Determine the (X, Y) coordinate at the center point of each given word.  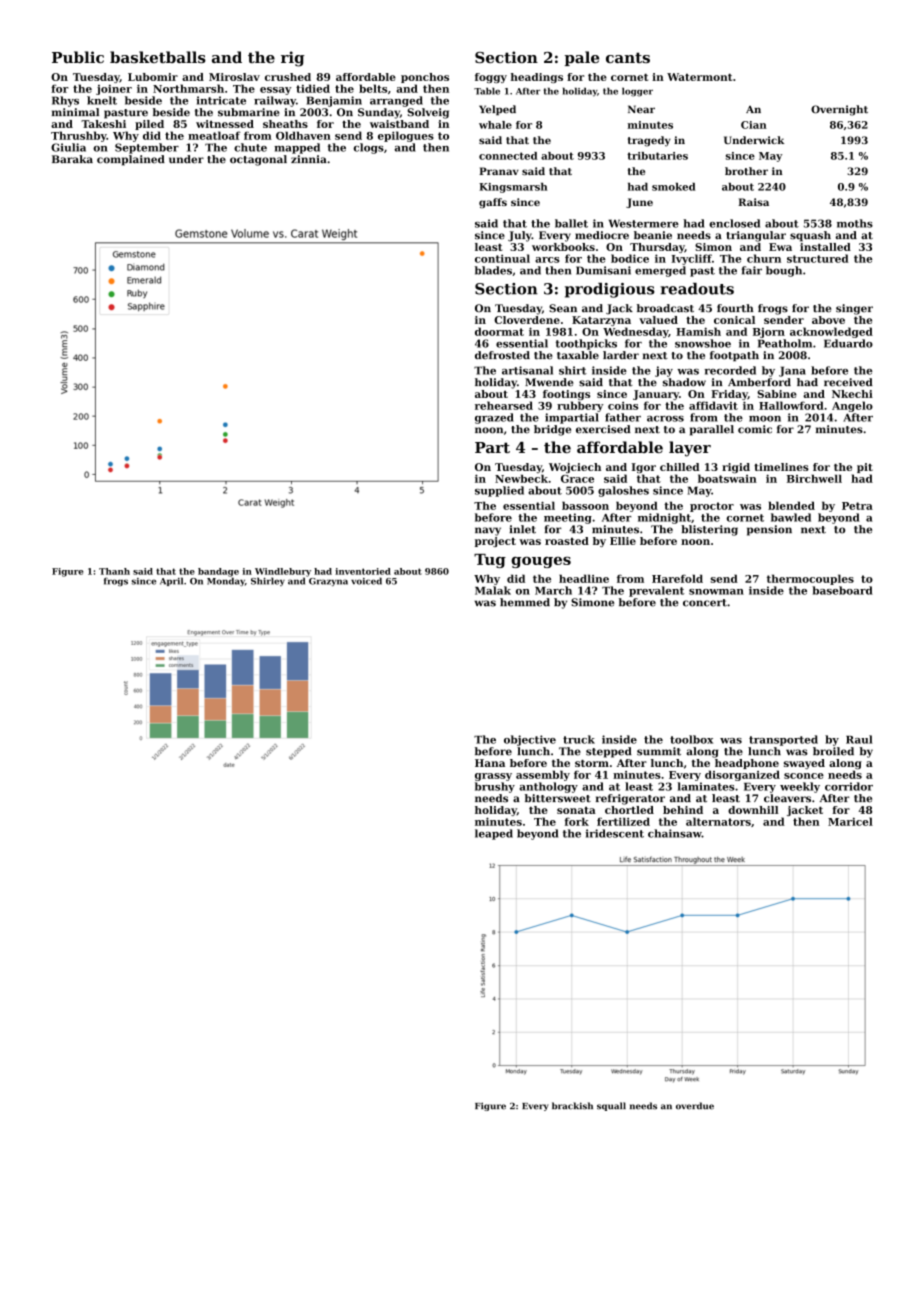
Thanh (114, 571)
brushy (495, 787)
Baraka (72, 159)
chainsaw (675, 833)
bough (784, 271)
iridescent (614, 833)
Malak (493, 590)
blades (493, 270)
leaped (494, 834)
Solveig (428, 113)
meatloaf (214, 135)
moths (855, 223)
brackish (572, 1106)
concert (705, 603)
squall (611, 1106)
